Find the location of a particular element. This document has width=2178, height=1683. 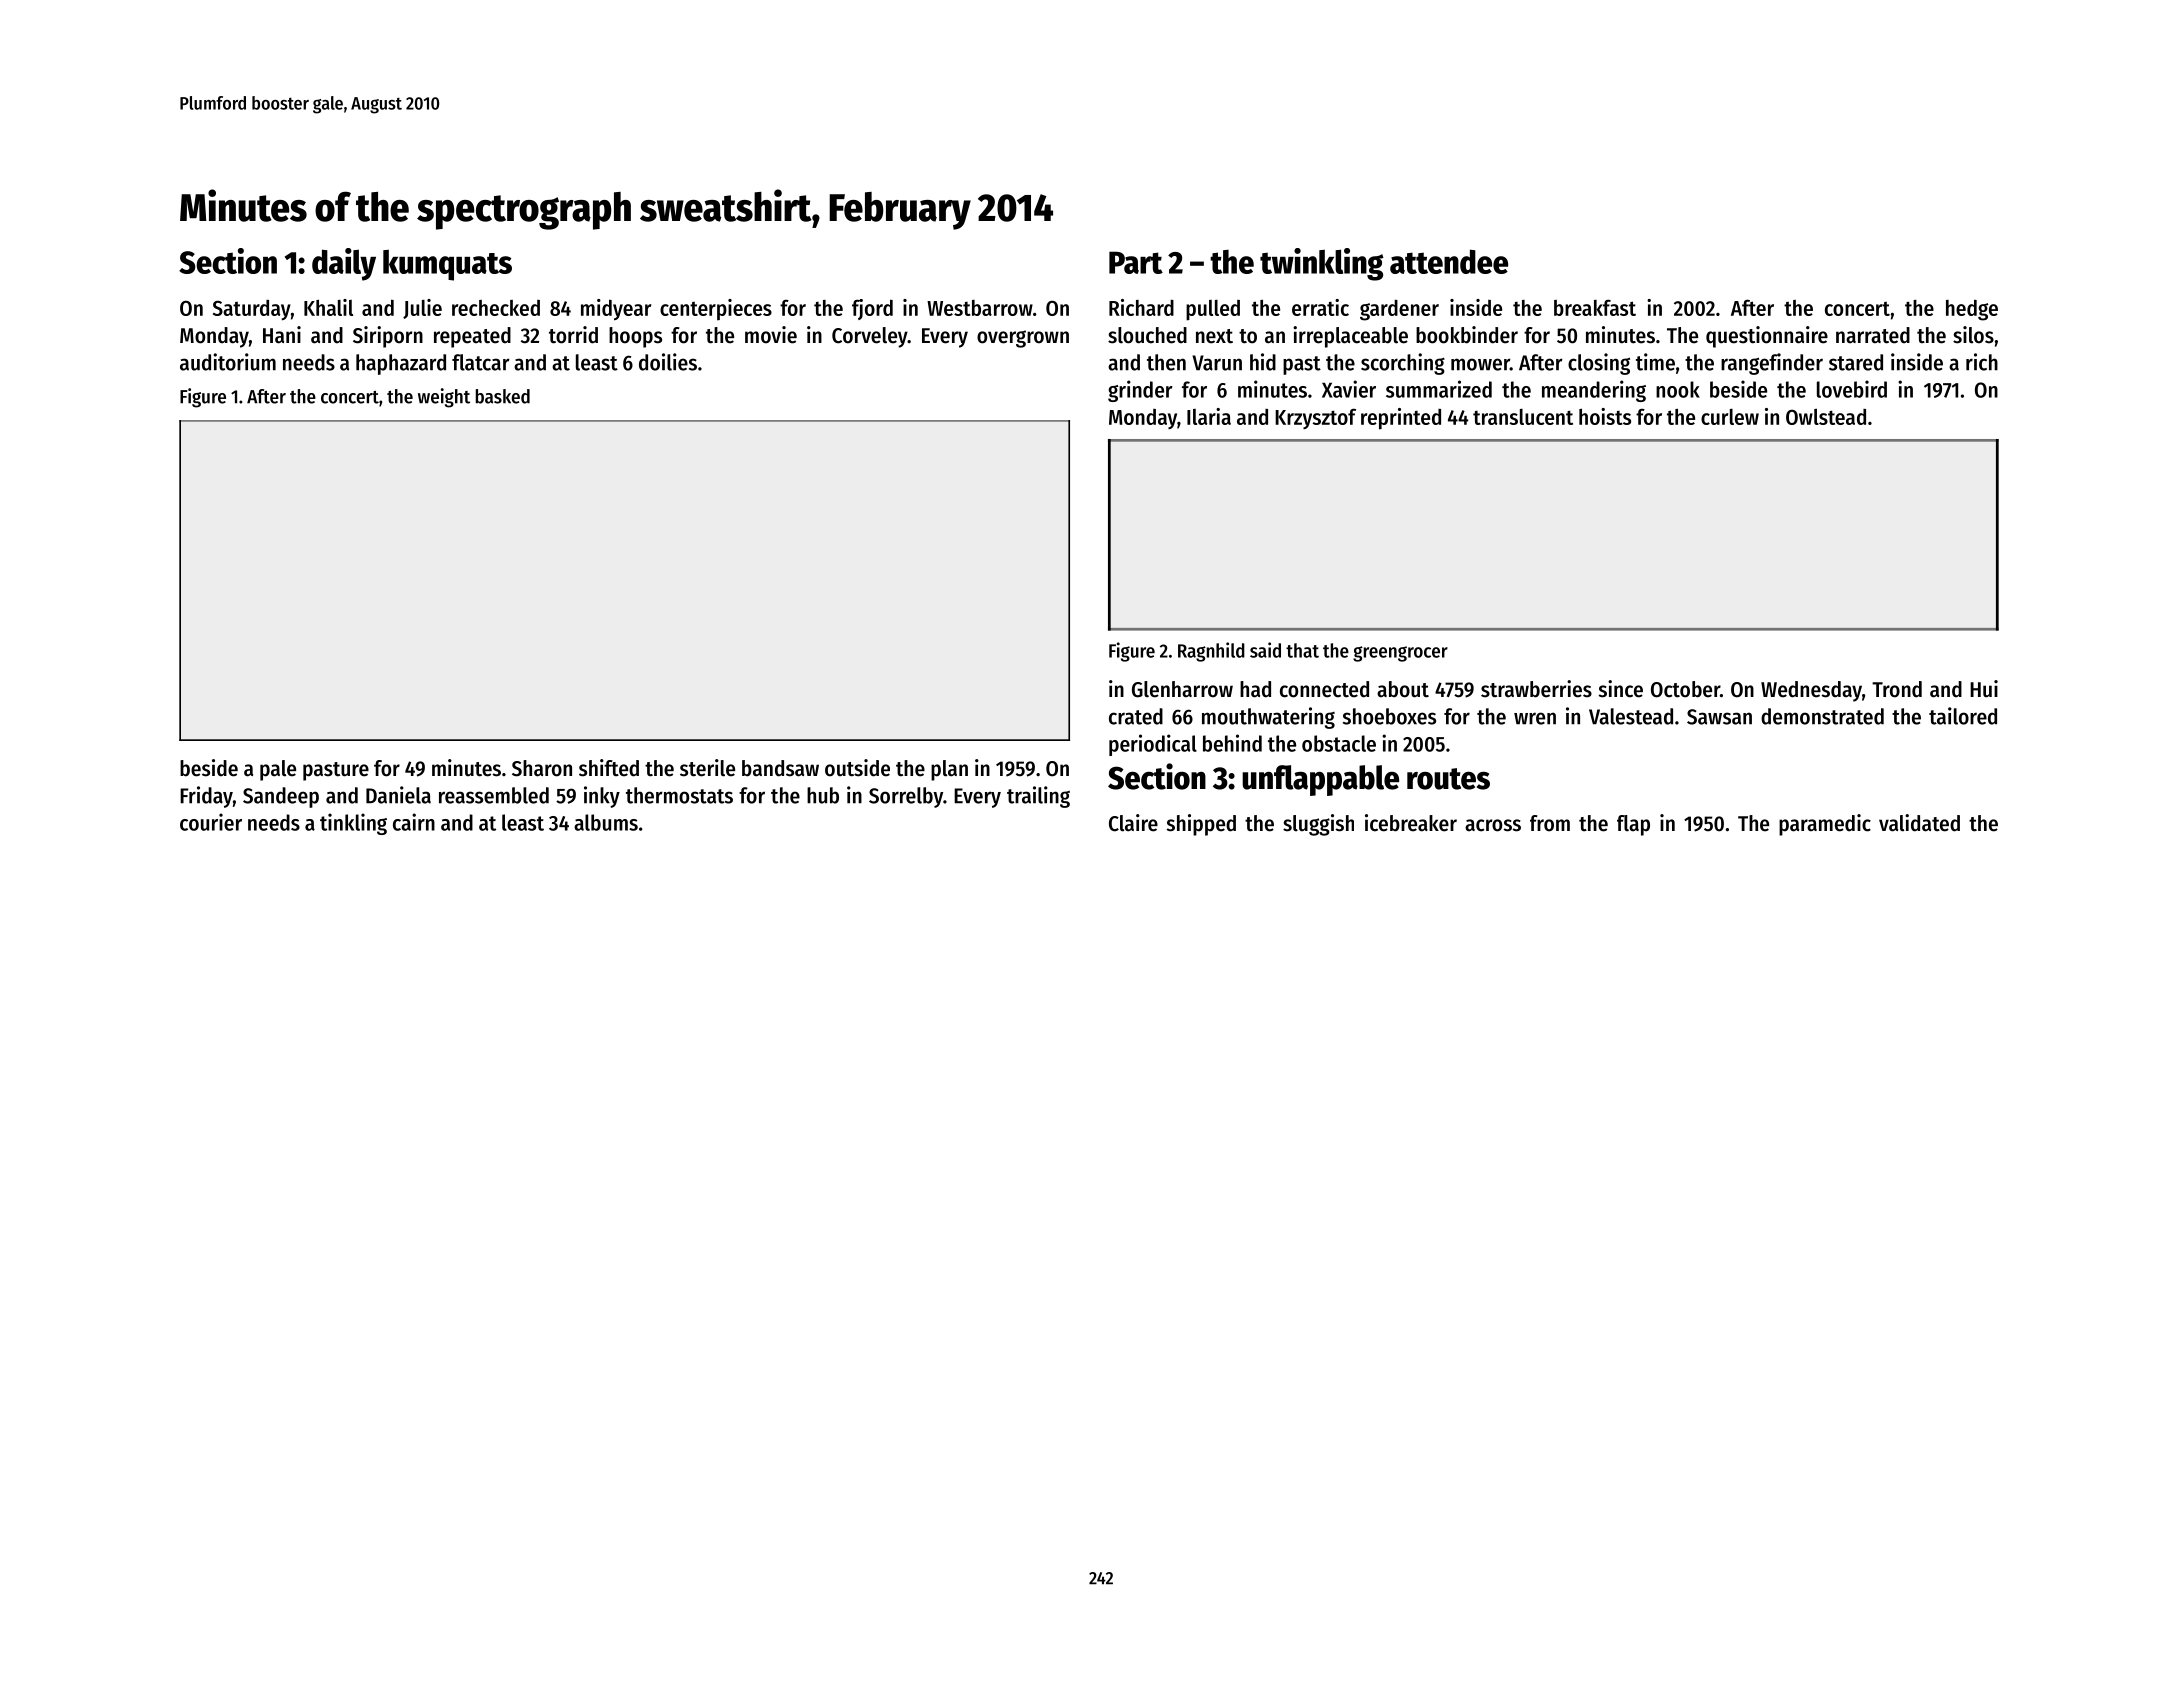

courier is located at coordinates (211, 822).
